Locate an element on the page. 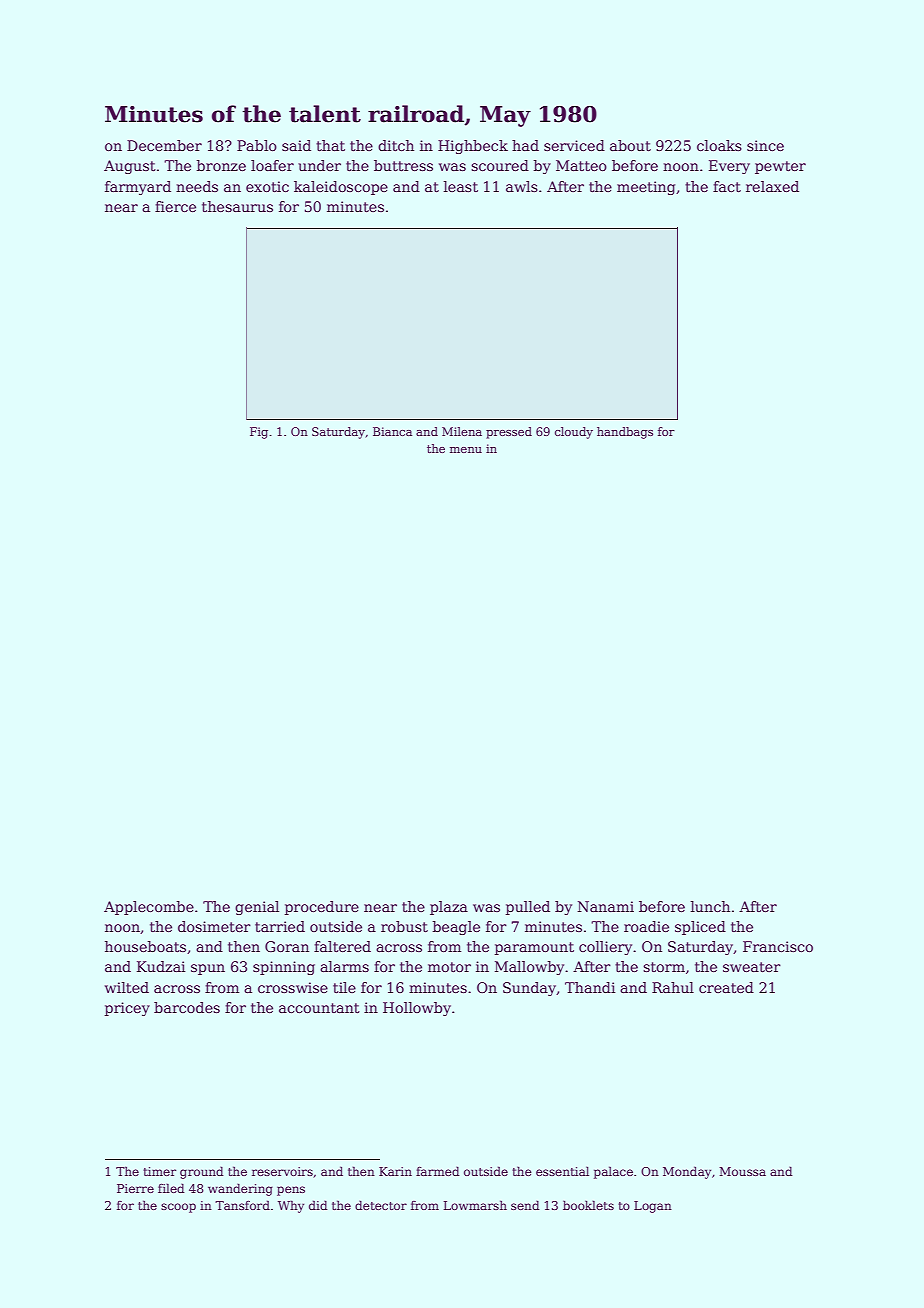 This page has height=1308, width=924. pressed is located at coordinates (509, 433).
